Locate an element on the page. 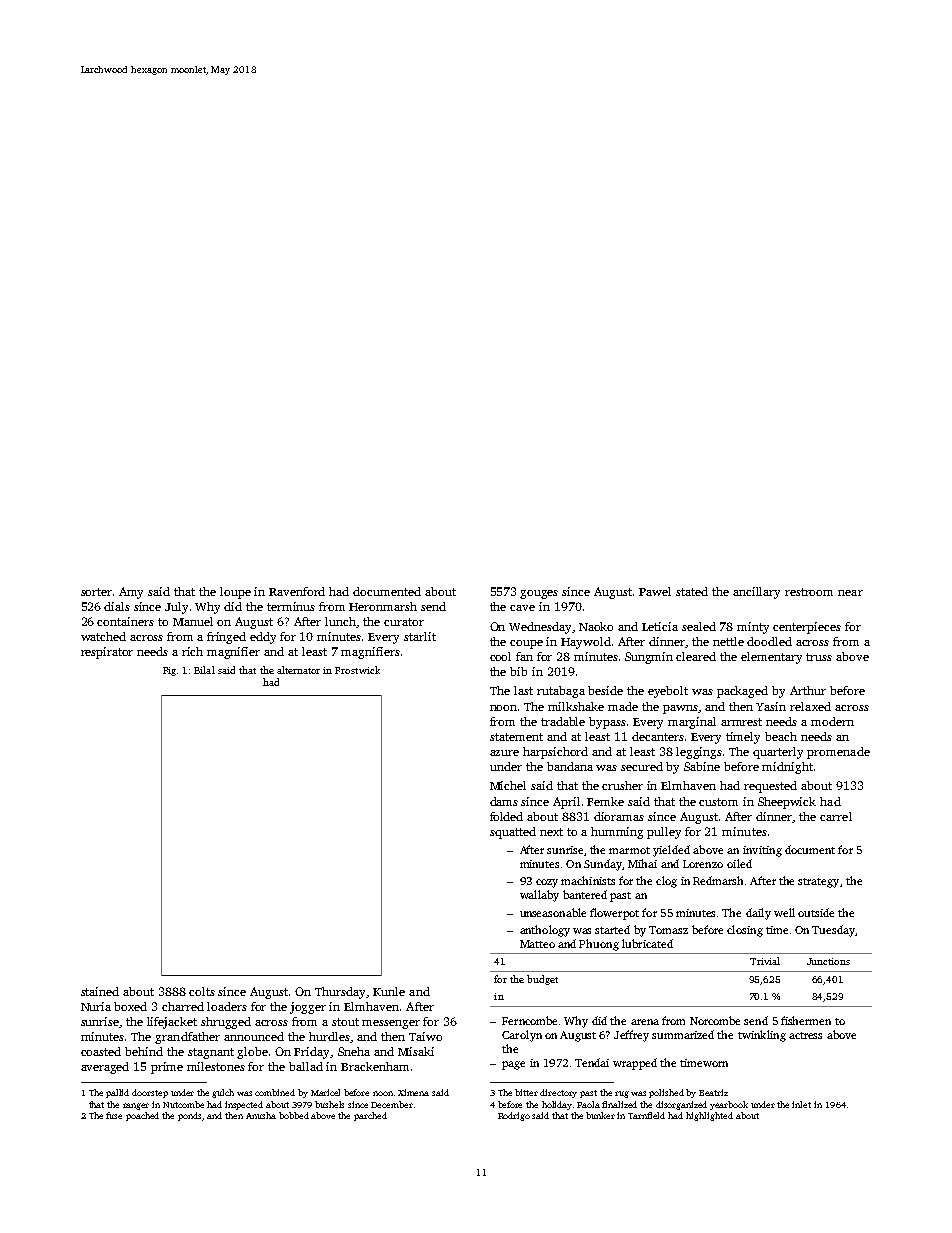 This document has height=1233, width=952. parched is located at coordinates (370, 1116).
